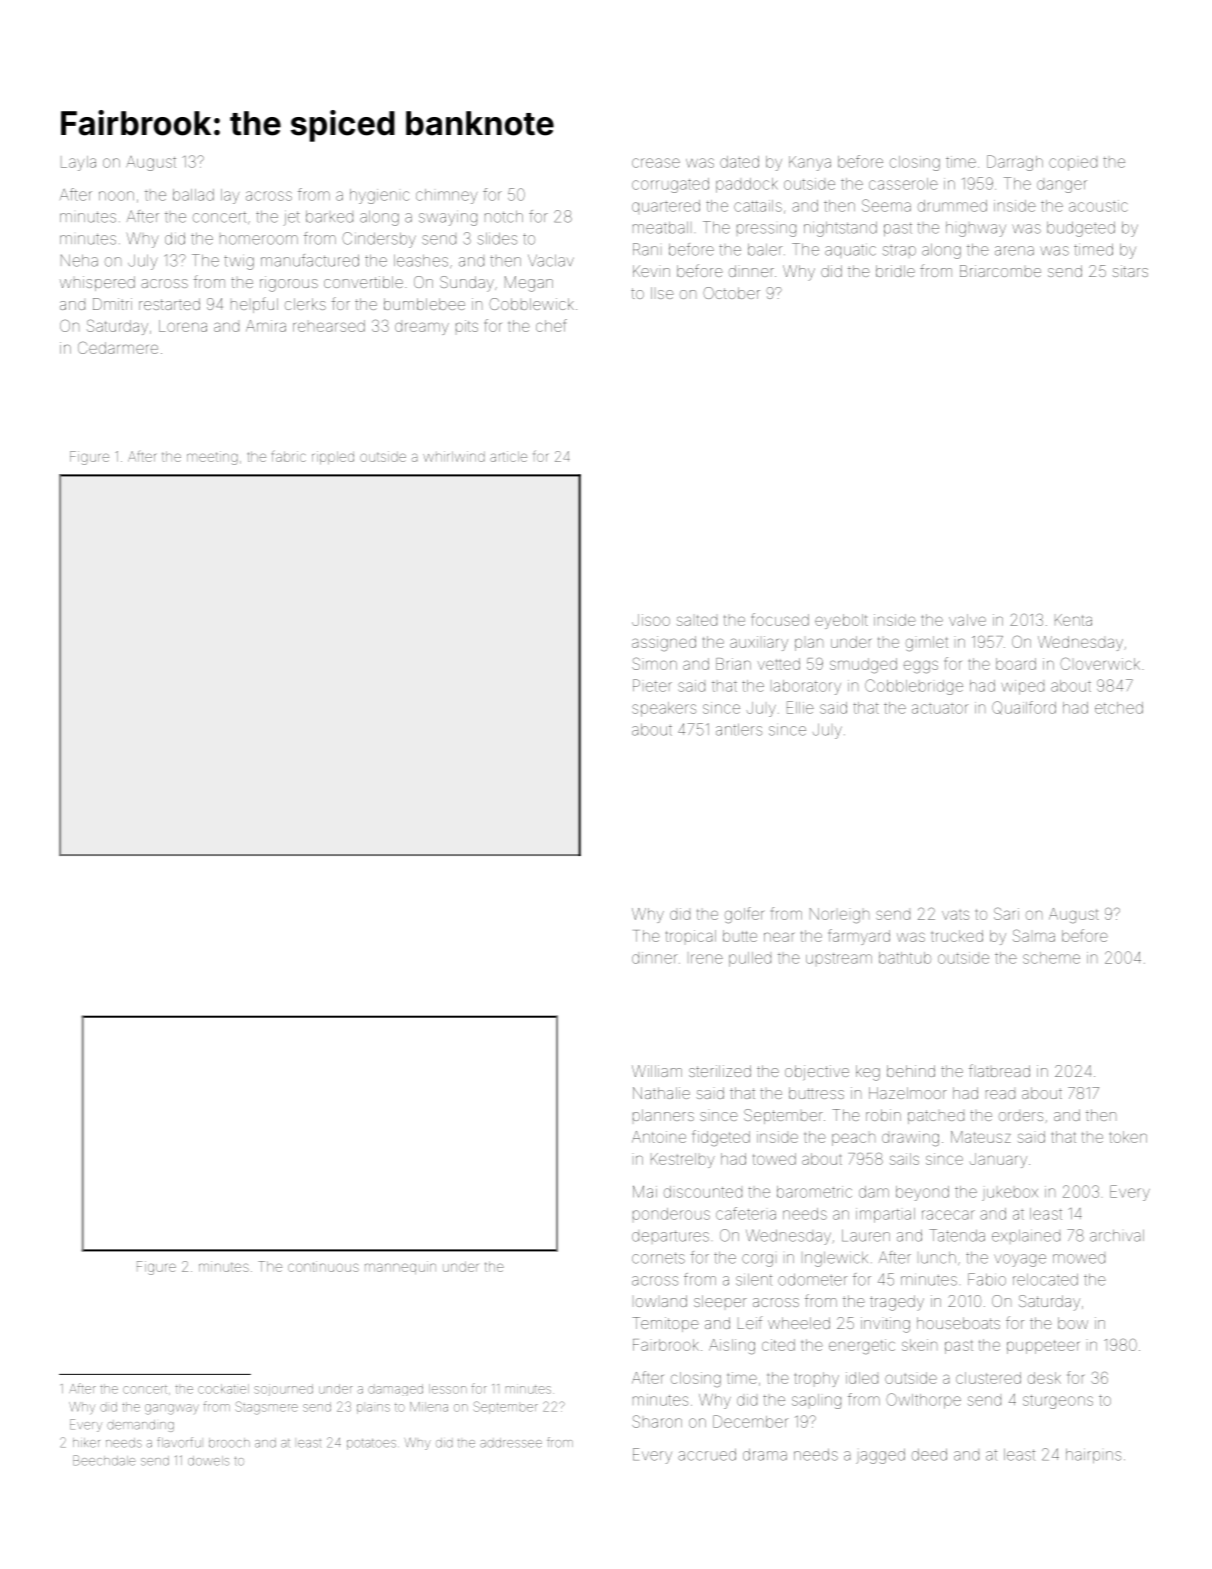 This screenshot has height=1569, width=1212. What do you see at coordinates (212, 458) in the screenshot?
I see `meeting` at bounding box center [212, 458].
